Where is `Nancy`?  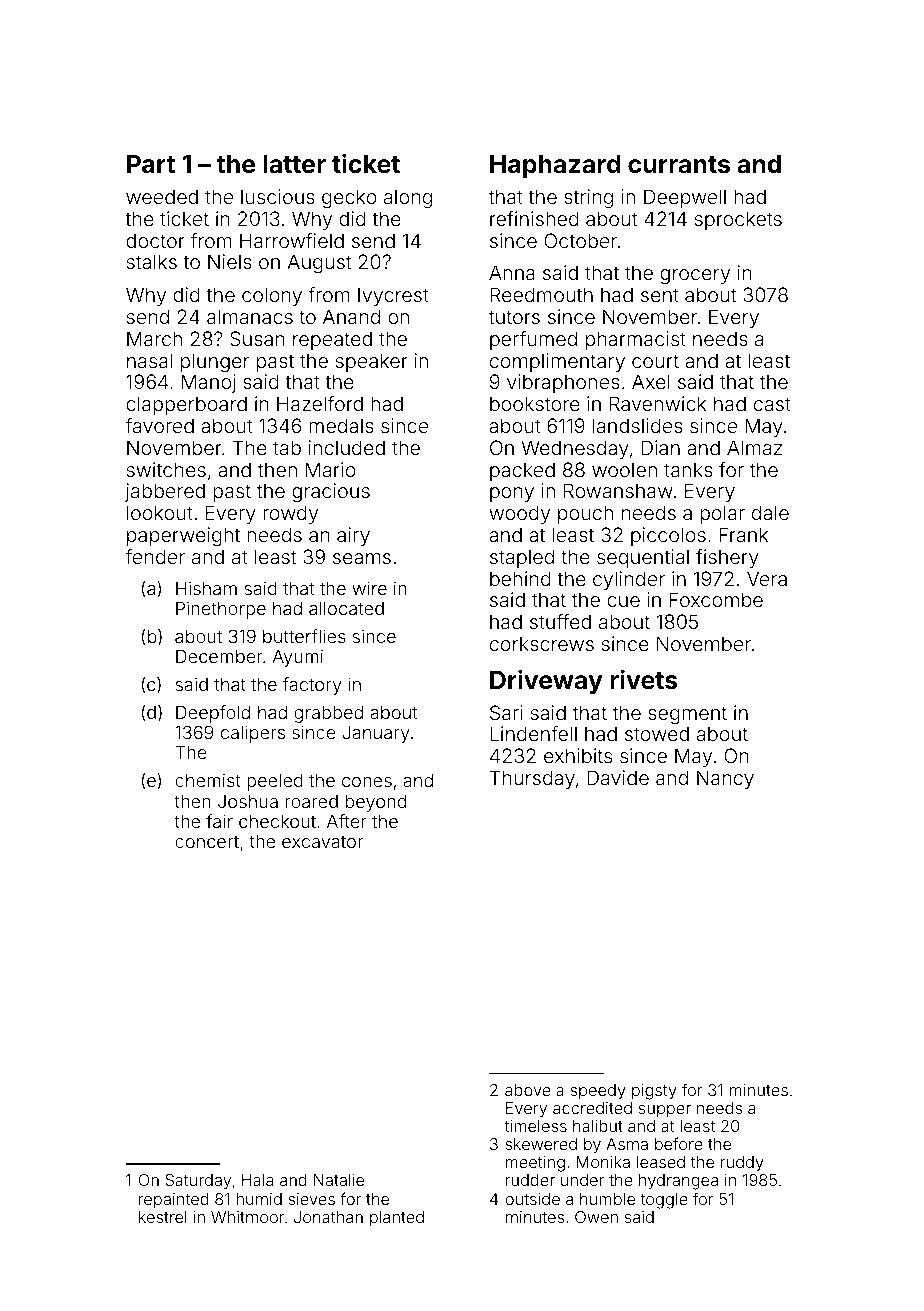 Nancy is located at coordinates (725, 779).
